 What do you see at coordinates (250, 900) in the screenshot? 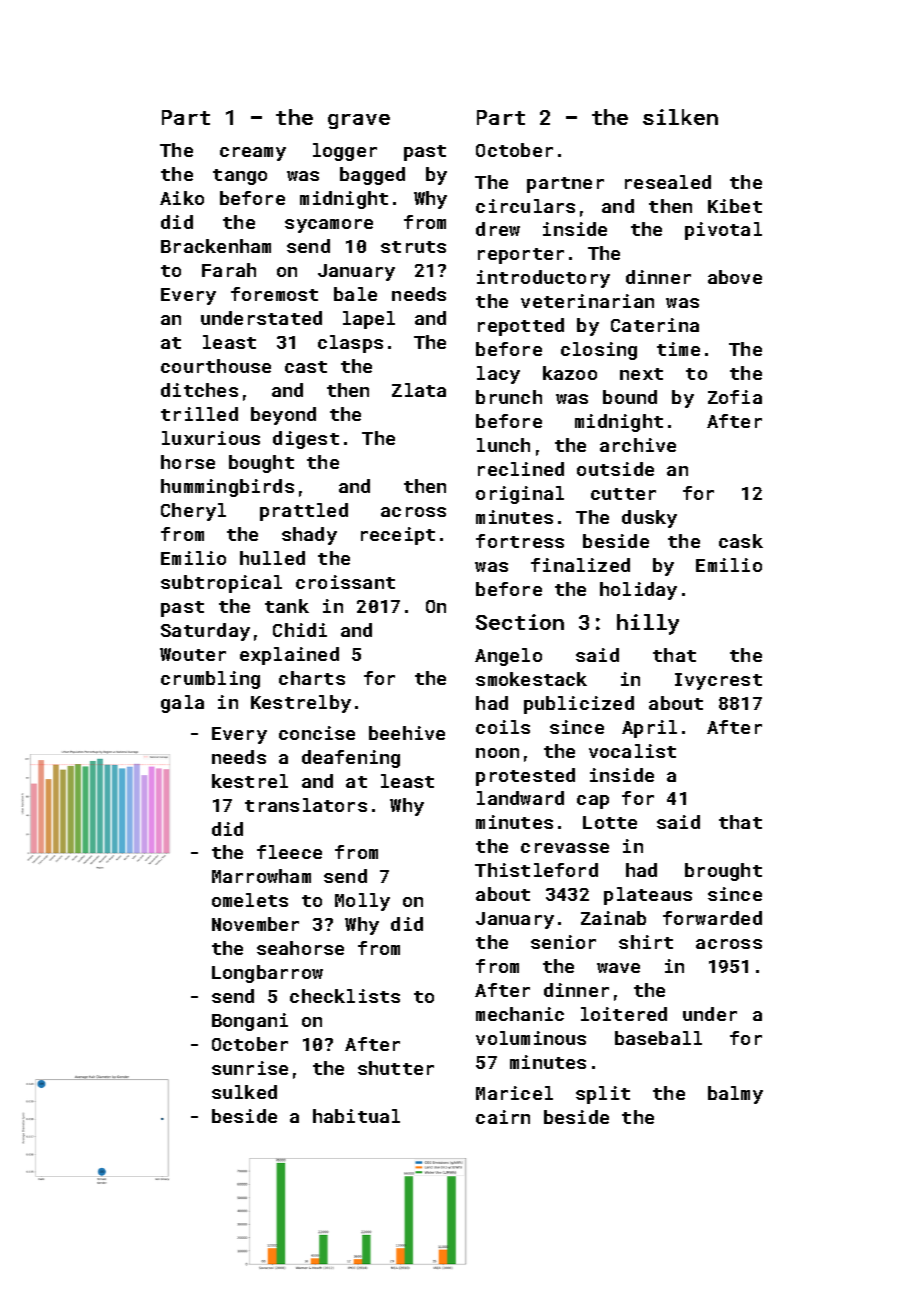
I see `omelets` at bounding box center [250, 900].
